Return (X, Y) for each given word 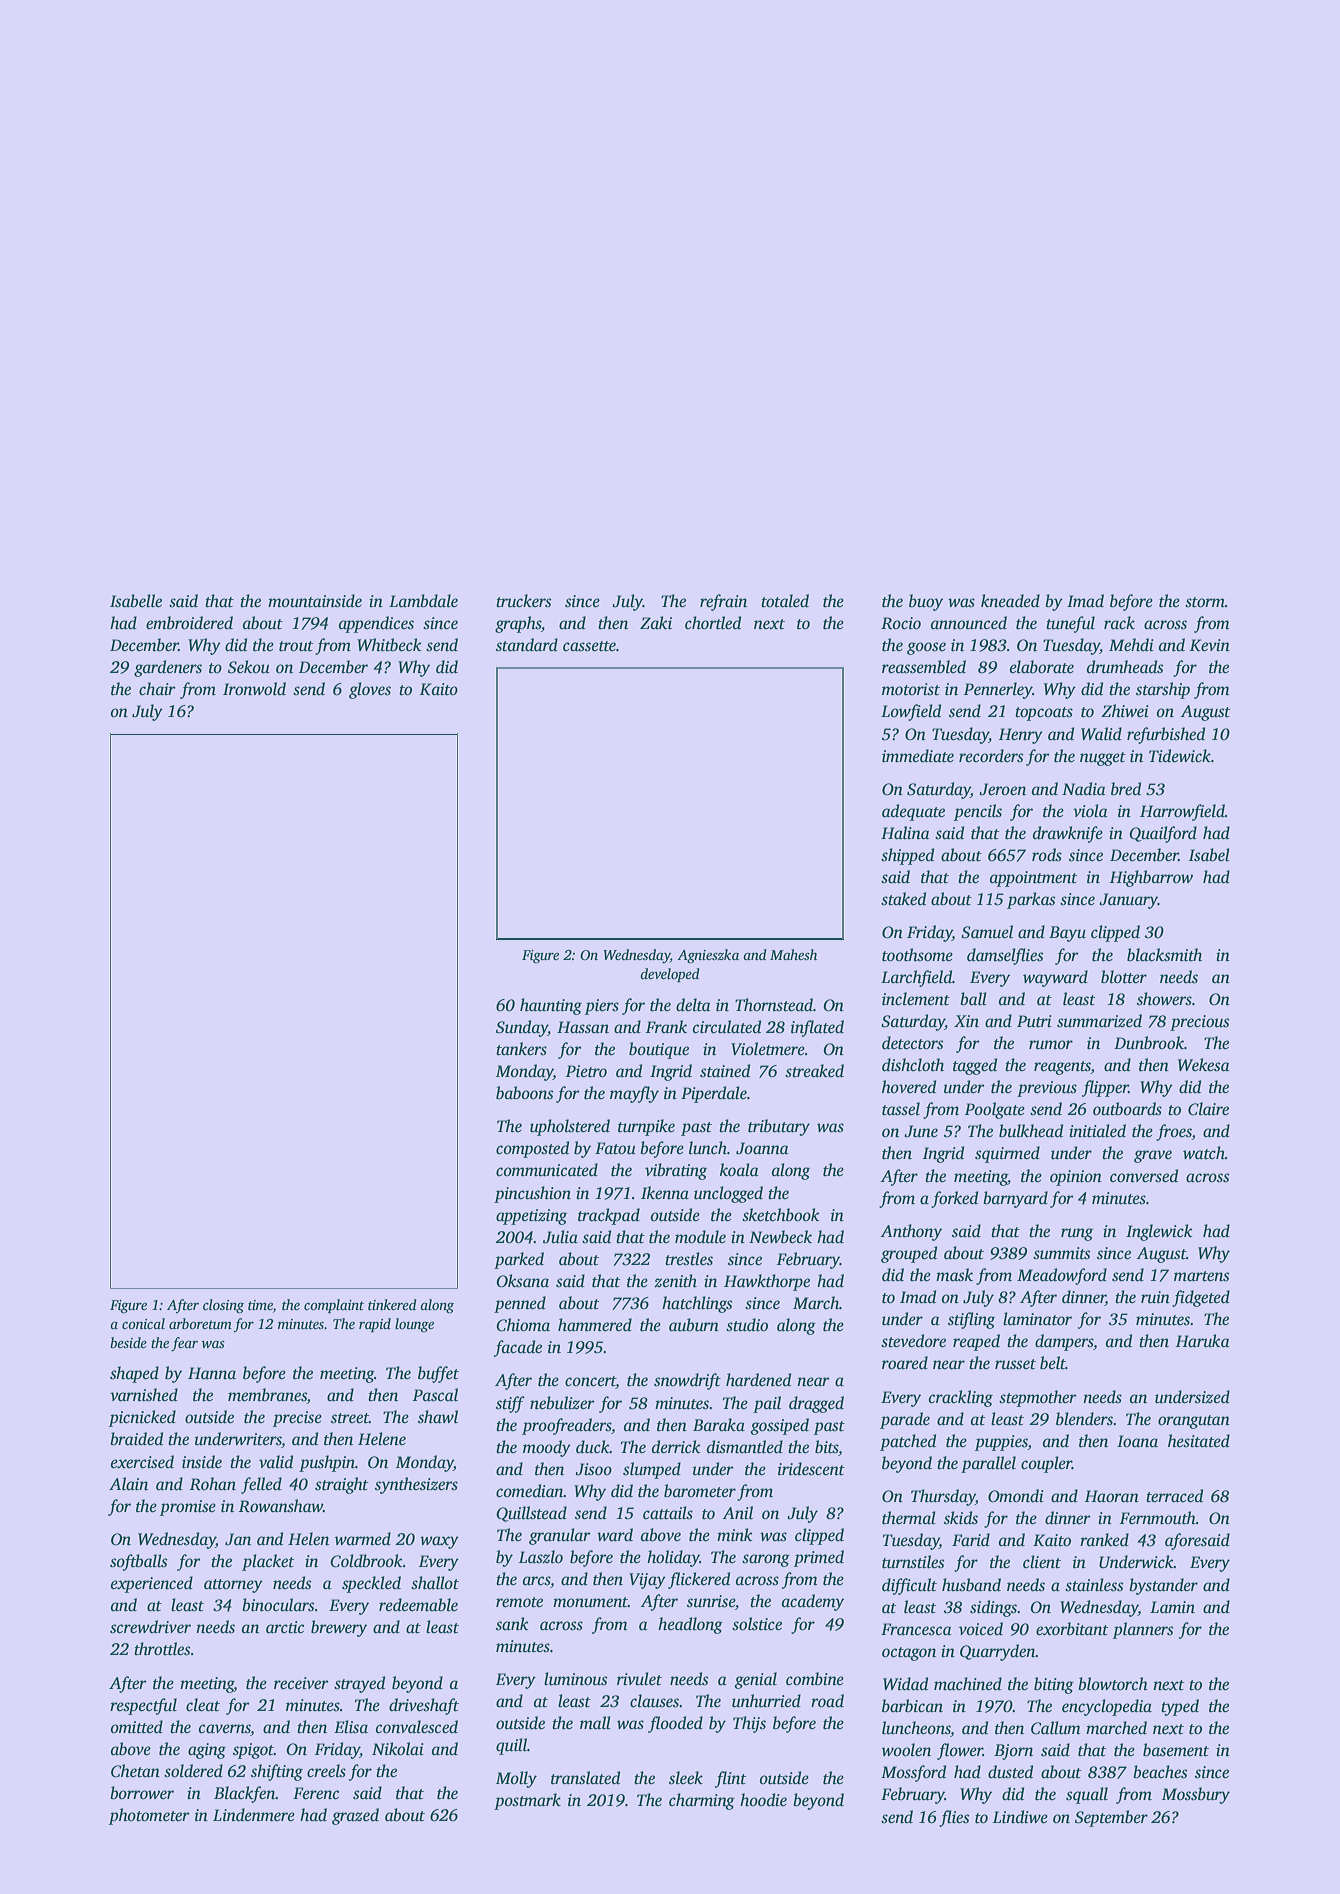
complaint (334, 1306)
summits (1062, 1253)
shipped (907, 856)
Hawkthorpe (767, 1282)
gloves (370, 690)
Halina (905, 833)
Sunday (522, 1028)
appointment (1033, 879)
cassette (589, 646)
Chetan (135, 1771)
